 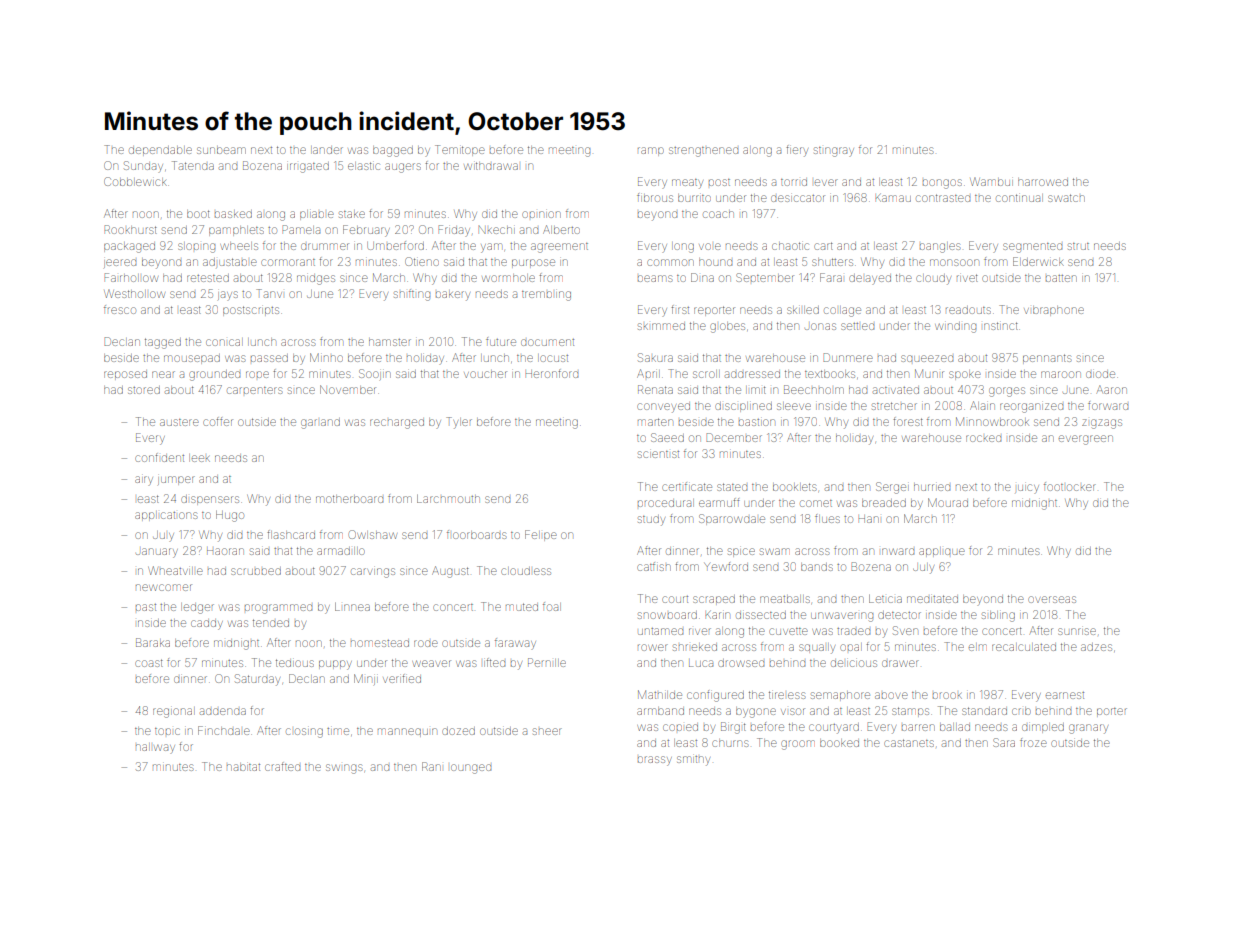 What do you see at coordinates (459, 423) in the screenshot?
I see `Tyler` at bounding box center [459, 423].
